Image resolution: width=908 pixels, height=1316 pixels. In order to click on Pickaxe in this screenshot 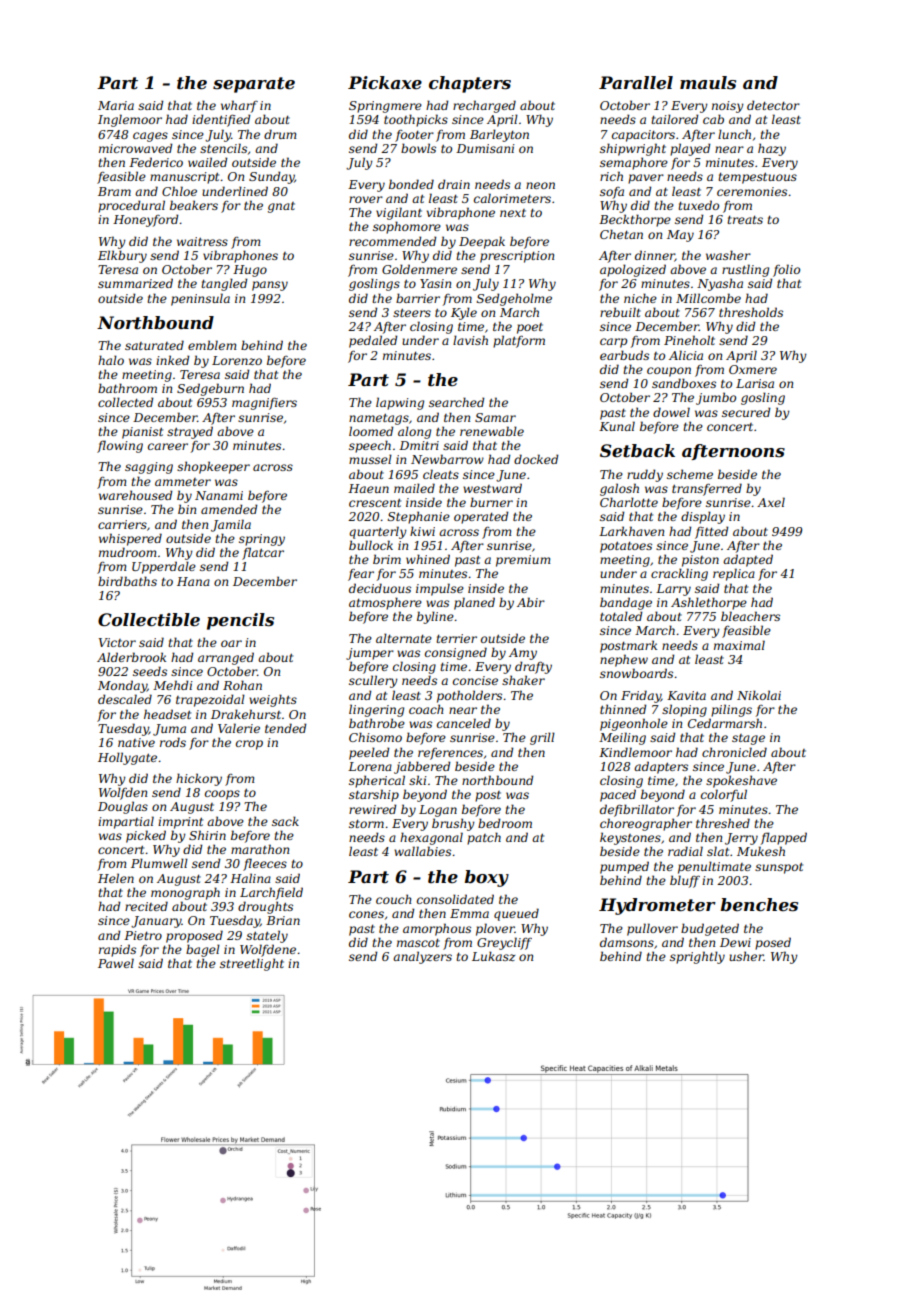, I will do `click(385, 82)`.
